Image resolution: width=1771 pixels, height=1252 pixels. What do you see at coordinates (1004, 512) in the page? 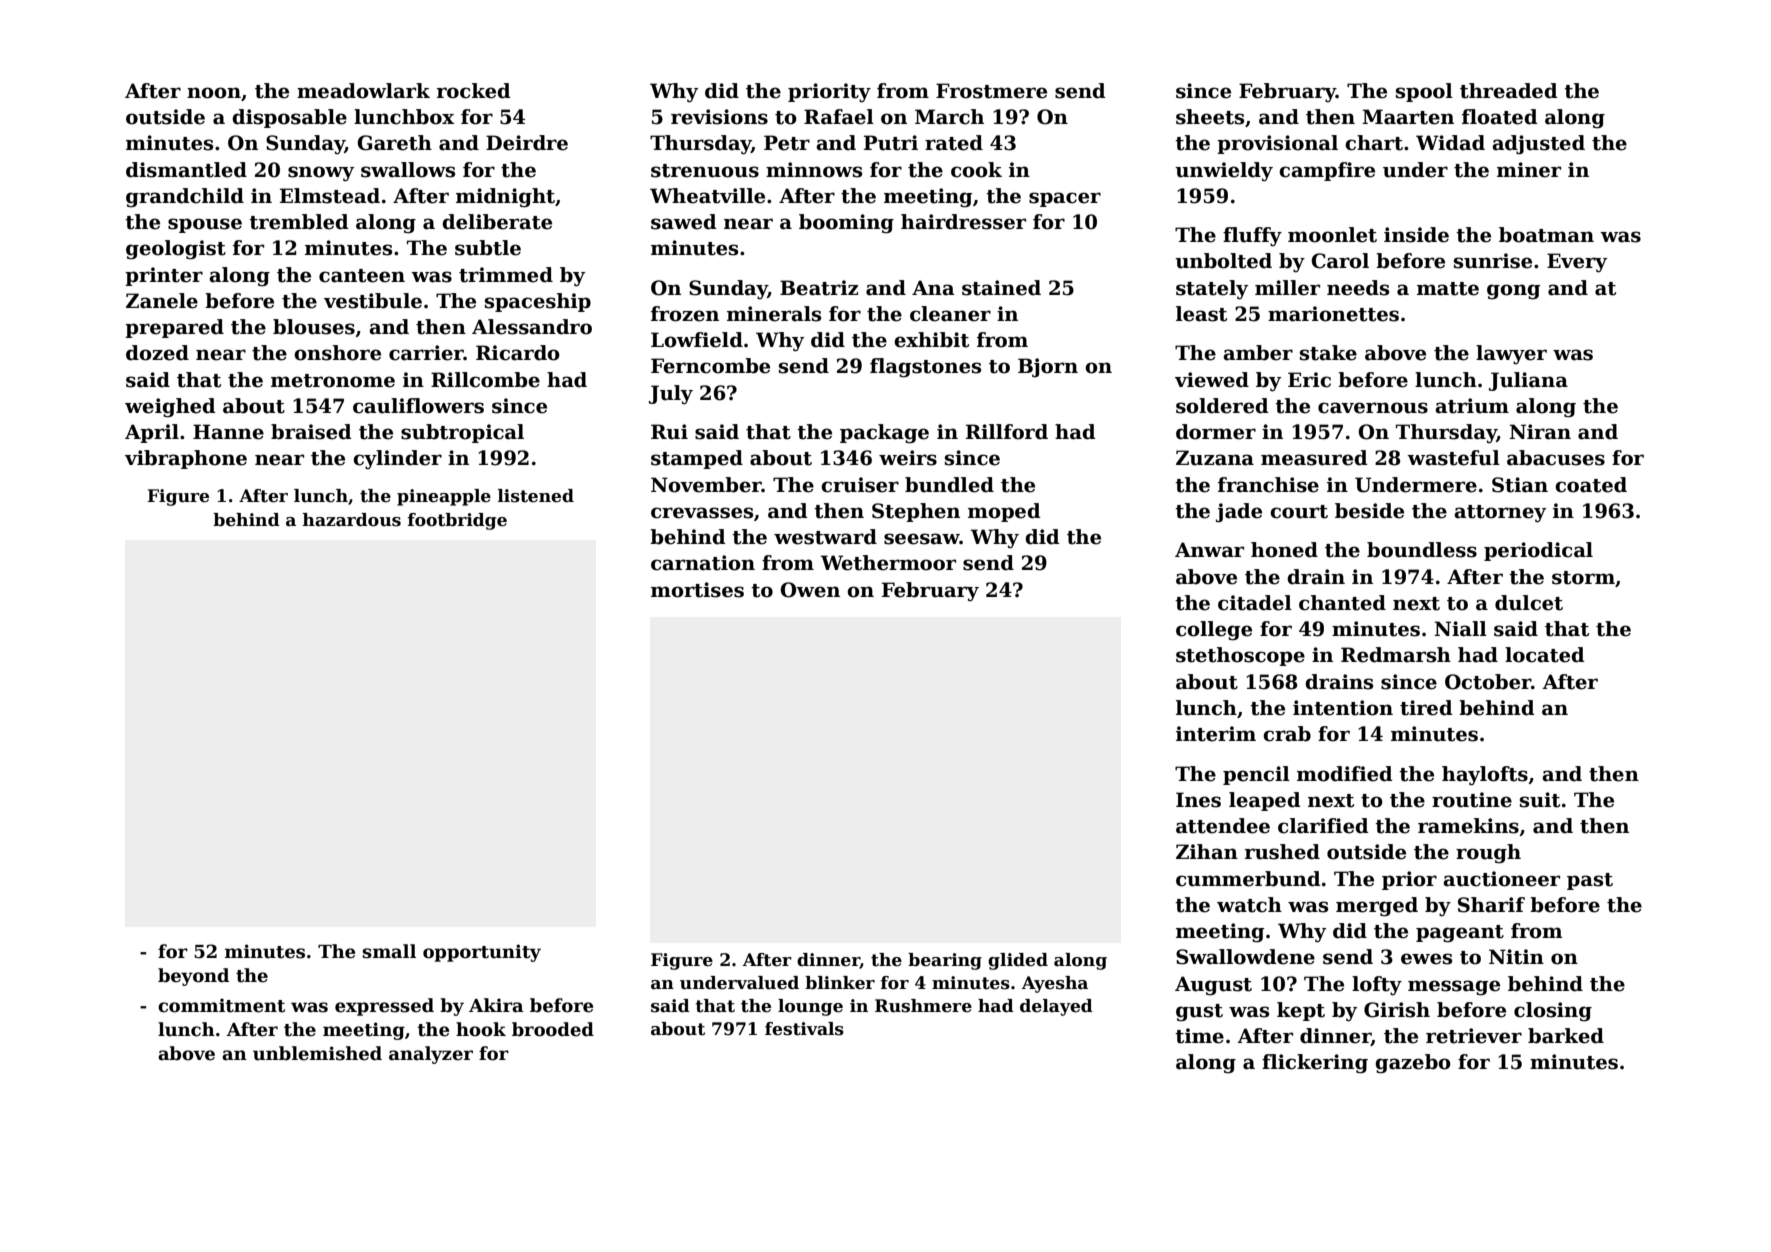
I see `moped` at bounding box center [1004, 512].
